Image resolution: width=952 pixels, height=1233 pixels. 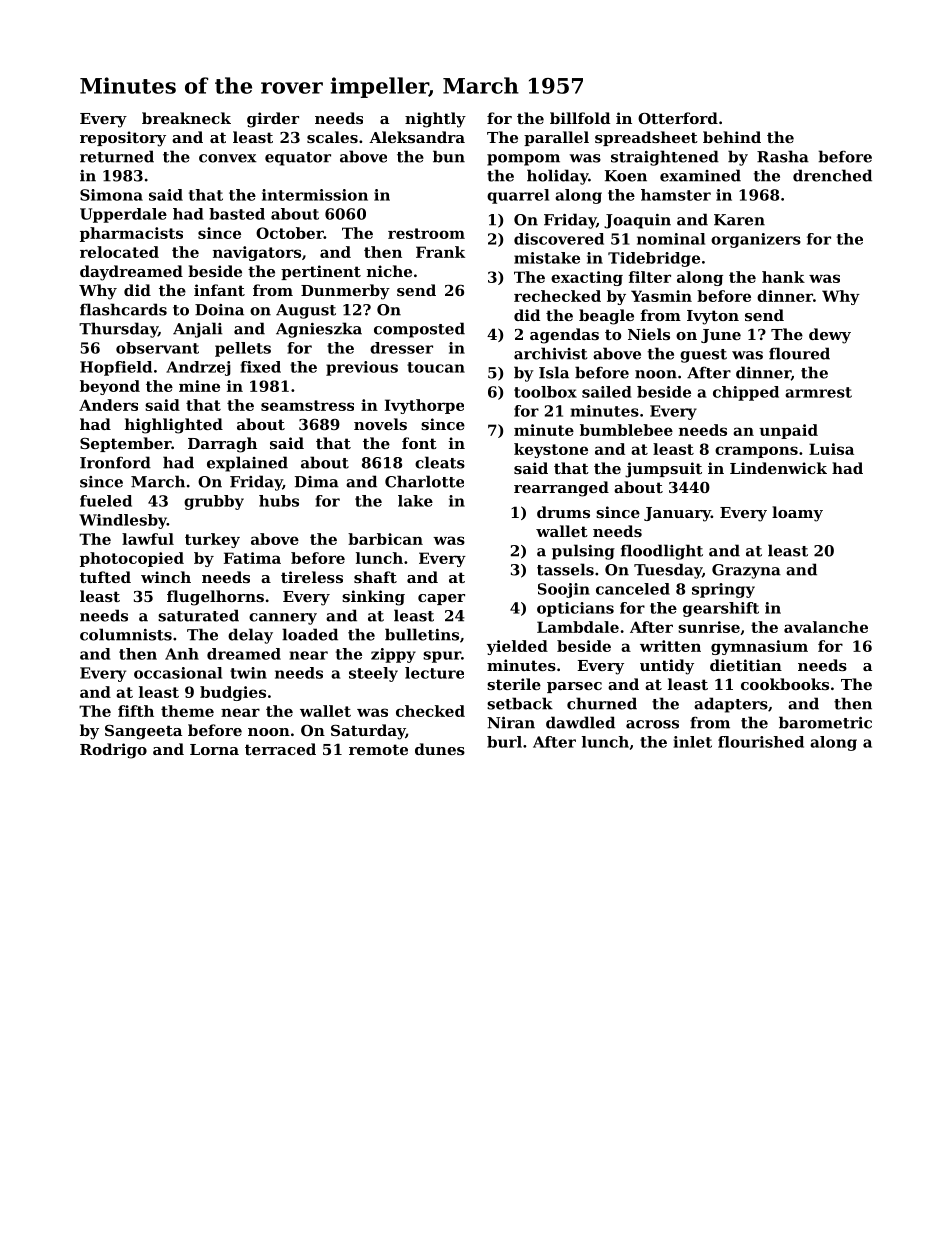 What do you see at coordinates (709, 627) in the page?
I see `sunrise` at bounding box center [709, 627].
